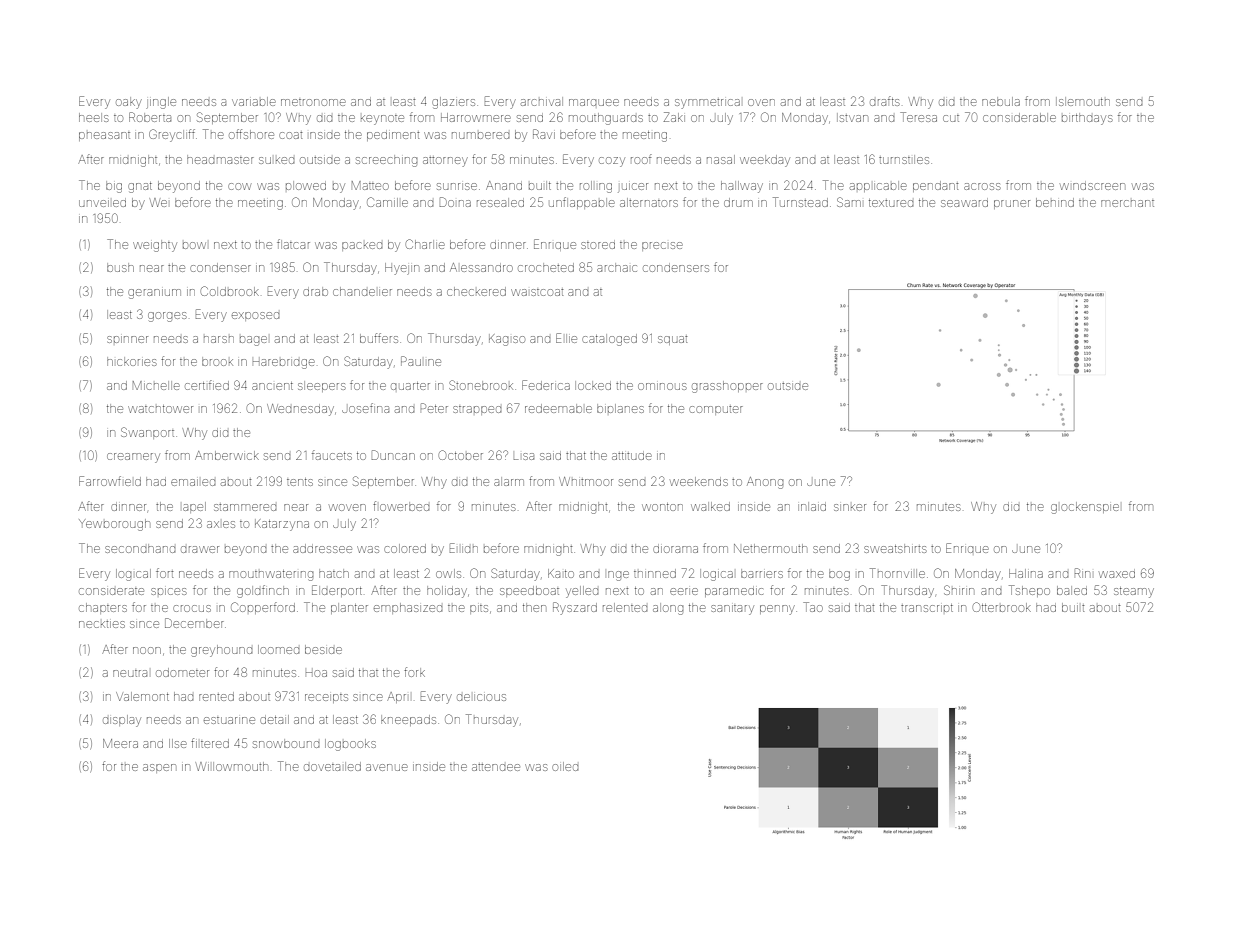 This image has width=1233, height=952. I want to click on birthdays, so click(1087, 119).
